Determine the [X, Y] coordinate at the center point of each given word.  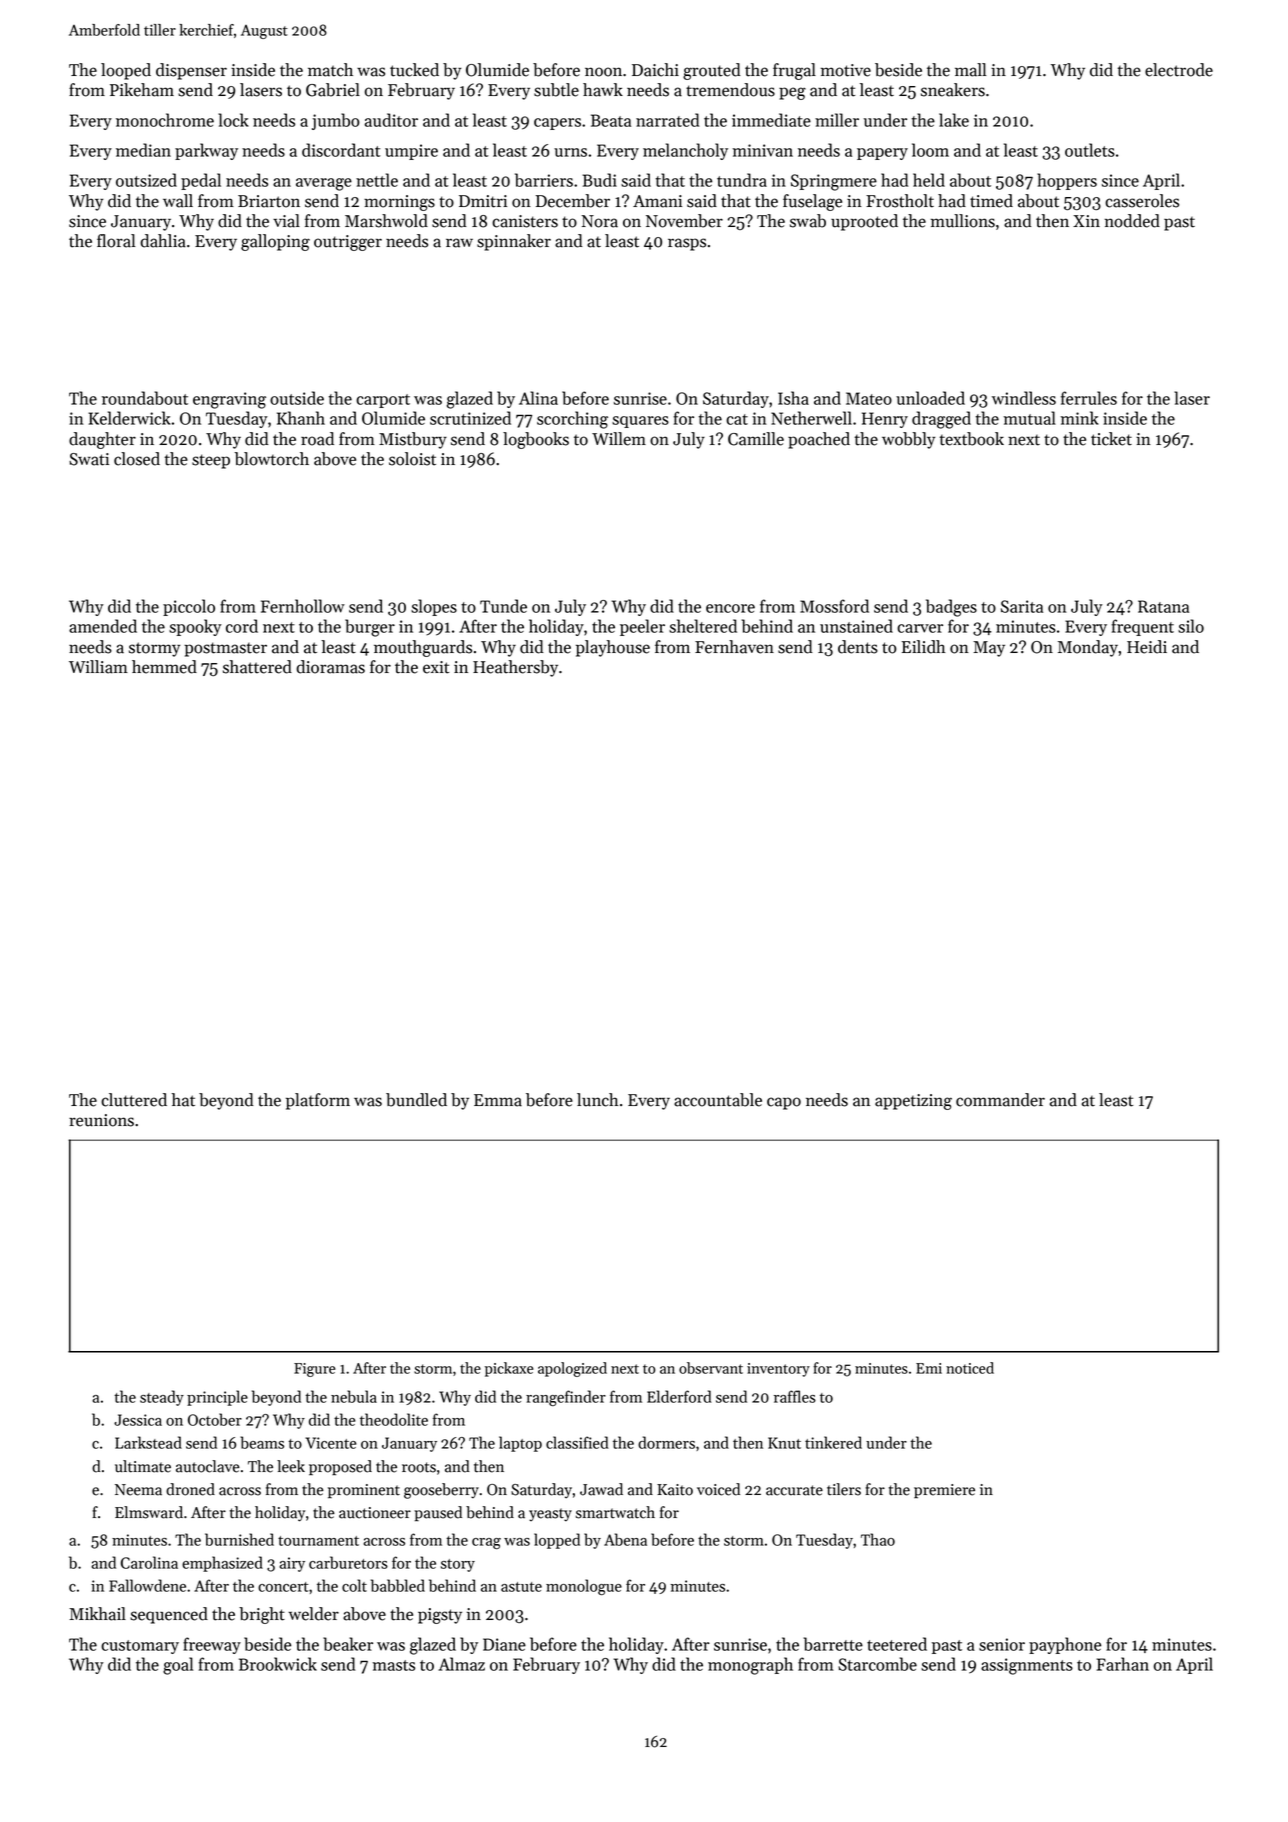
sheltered [703, 626]
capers [557, 124]
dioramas [330, 667]
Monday [1088, 648]
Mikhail [97, 1614]
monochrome [165, 120]
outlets [1090, 150]
